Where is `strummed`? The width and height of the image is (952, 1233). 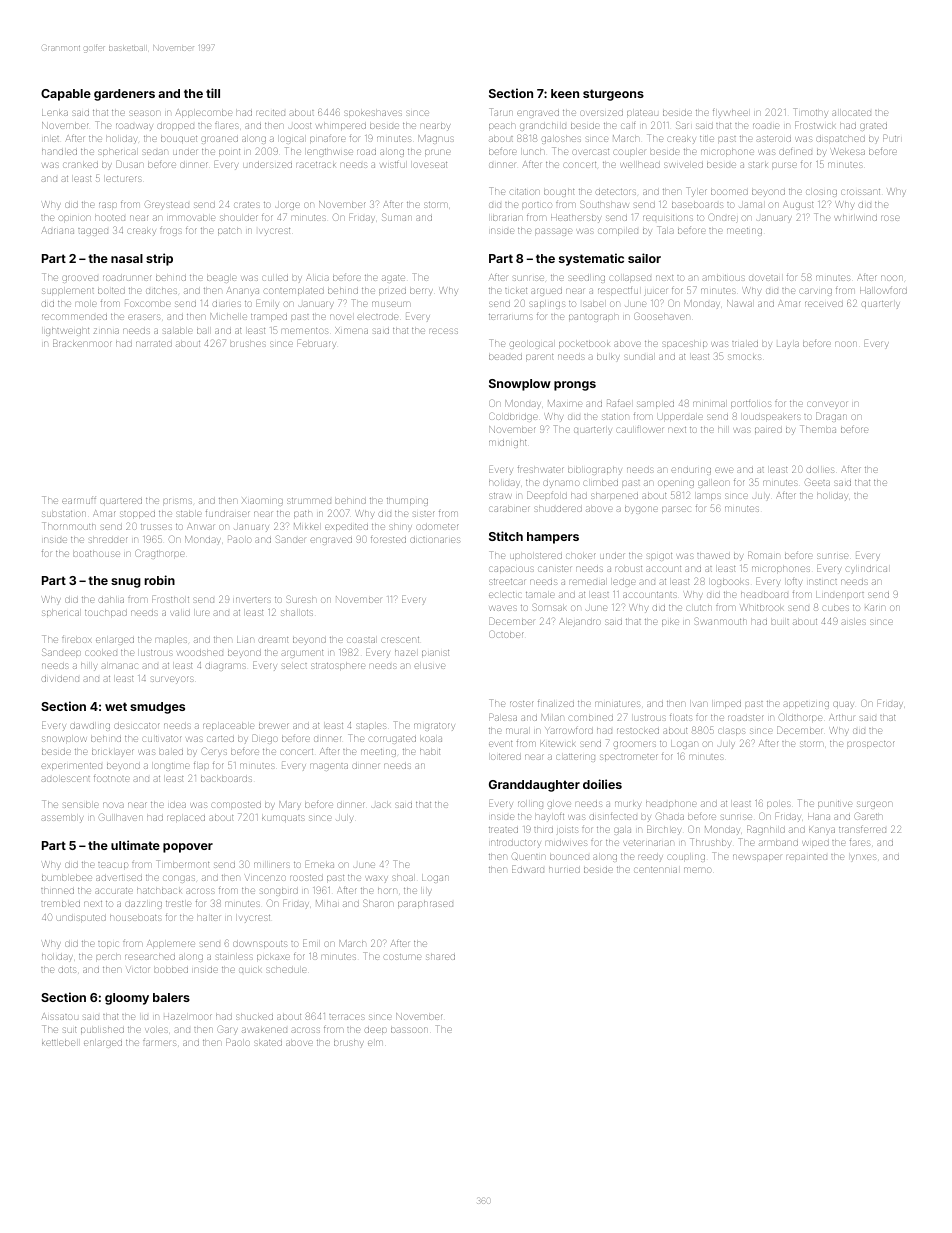
strummed is located at coordinates (309, 501).
